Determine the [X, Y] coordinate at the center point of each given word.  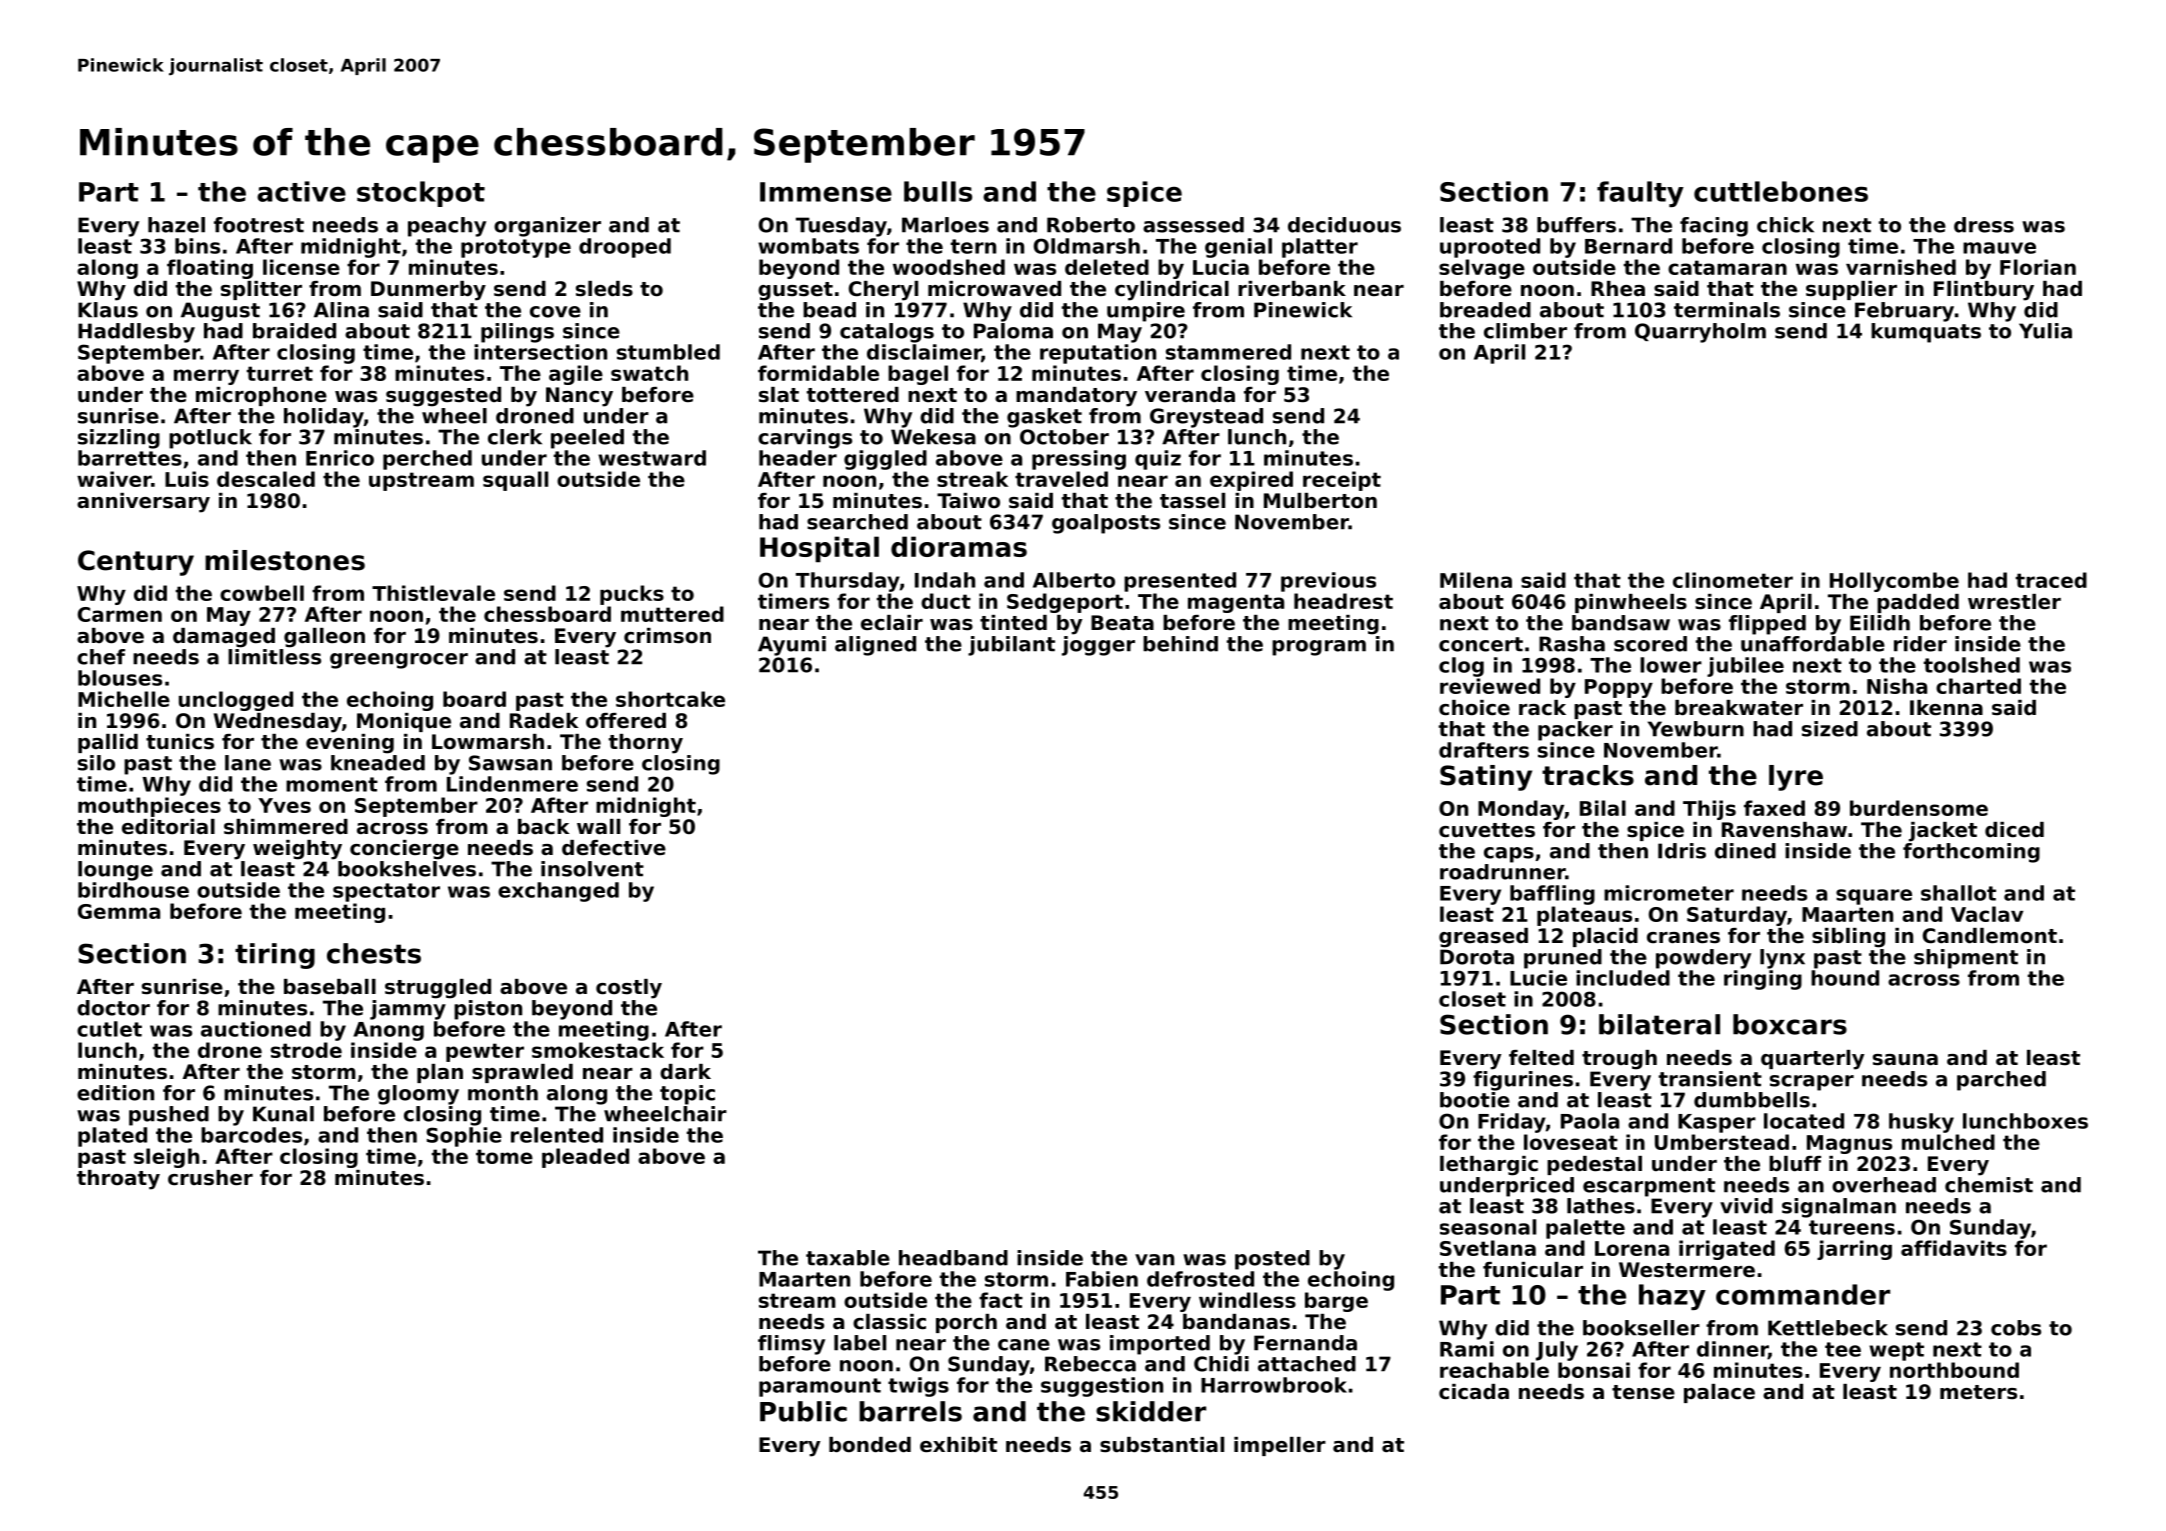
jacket [1943, 832]
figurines [1523, 1081]
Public [803, 1411]
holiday [324, 418]
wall [598, 827]
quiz [1158, 460]
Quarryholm [1700, 333]
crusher [210, 1178]
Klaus [108, 310]
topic [687, 1095]
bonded [870, 1445]
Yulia [2045, 331]
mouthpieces [149, 807]
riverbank [1292, 289]
